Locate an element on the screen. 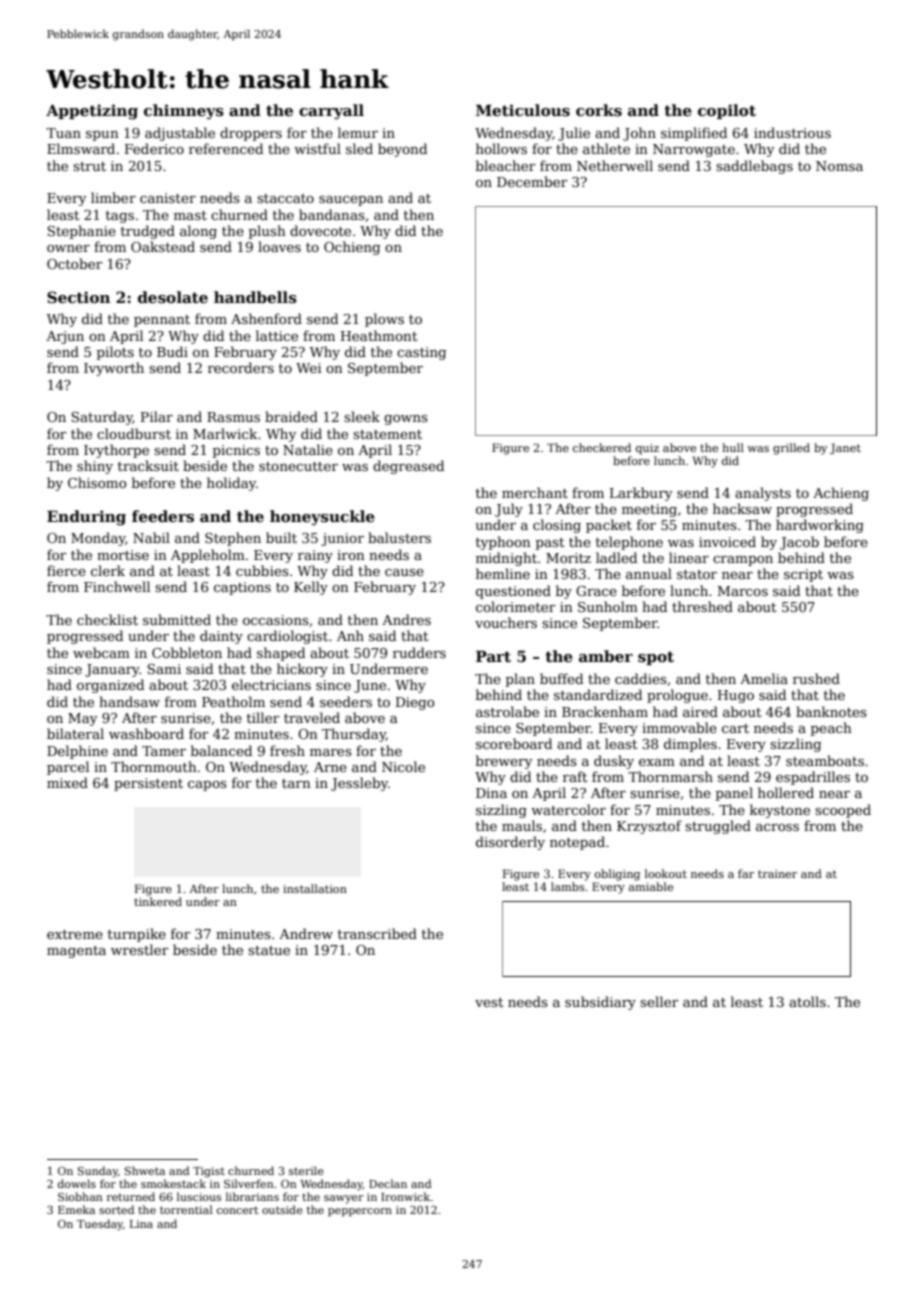 This screenshot has height=1308, width=924. chimneys is located at coordinates (184, 112).
